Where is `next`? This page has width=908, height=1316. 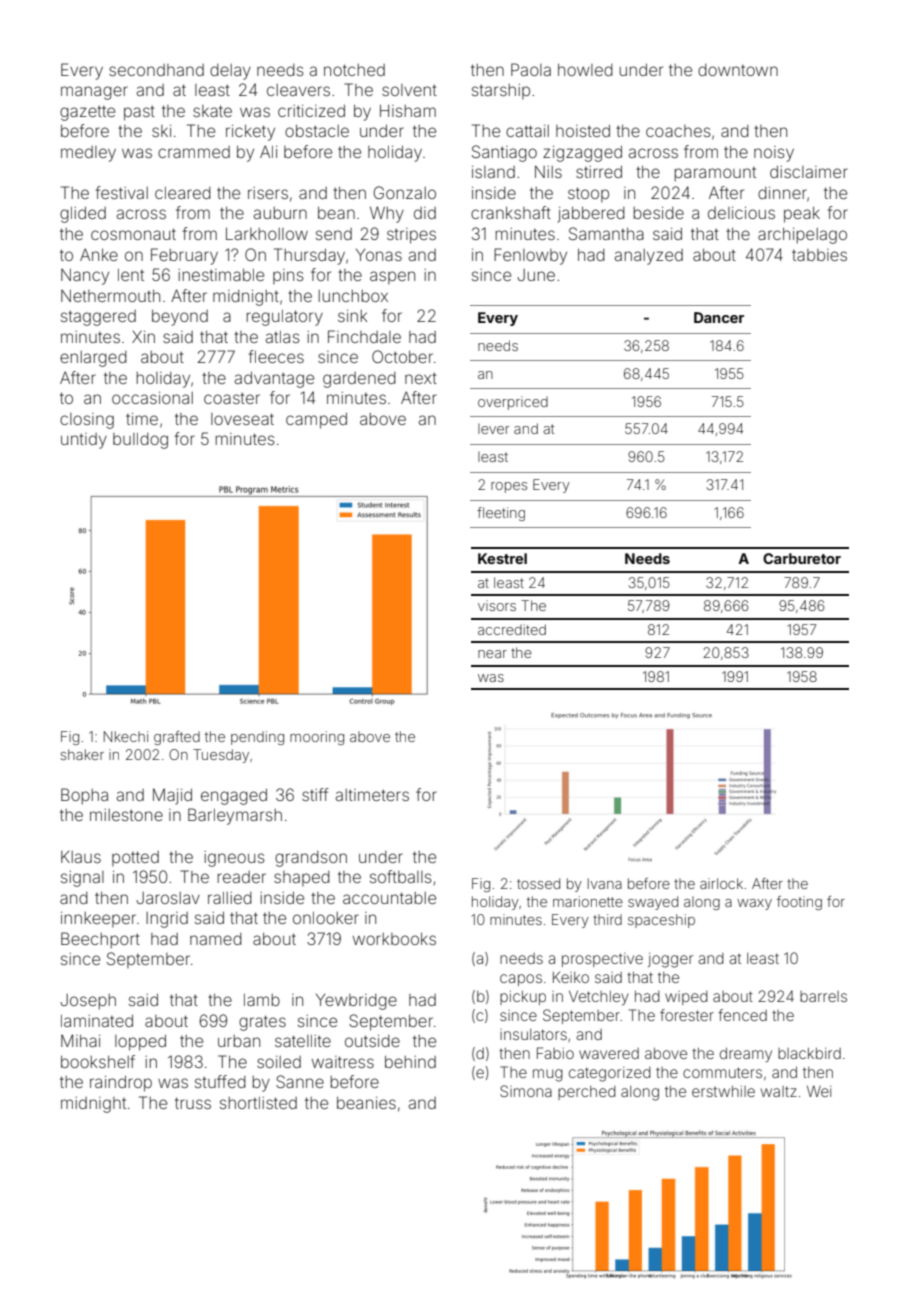 next is located at coordinates (421, 378).
